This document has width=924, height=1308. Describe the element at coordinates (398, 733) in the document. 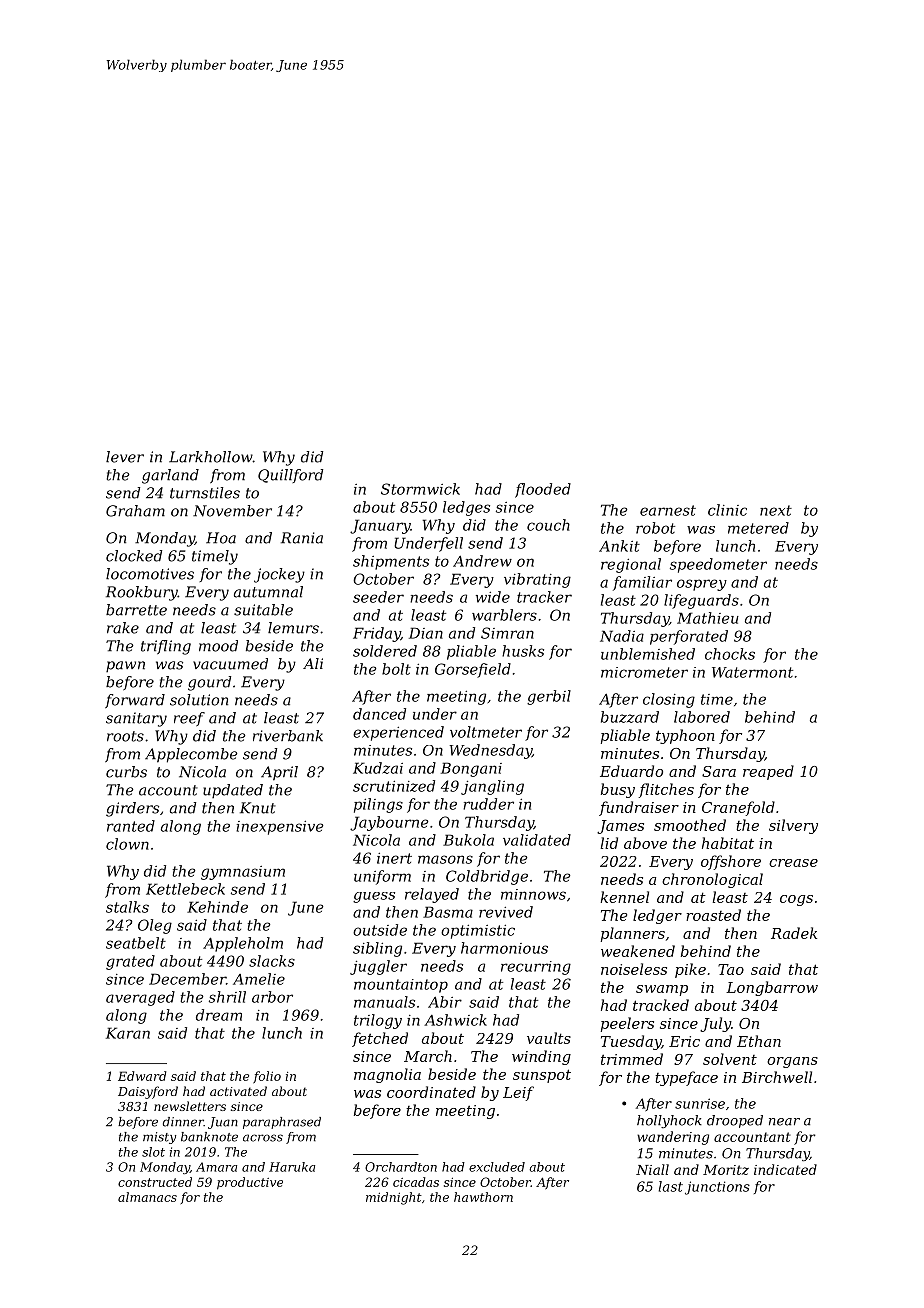

I see `experienced` at that location.
